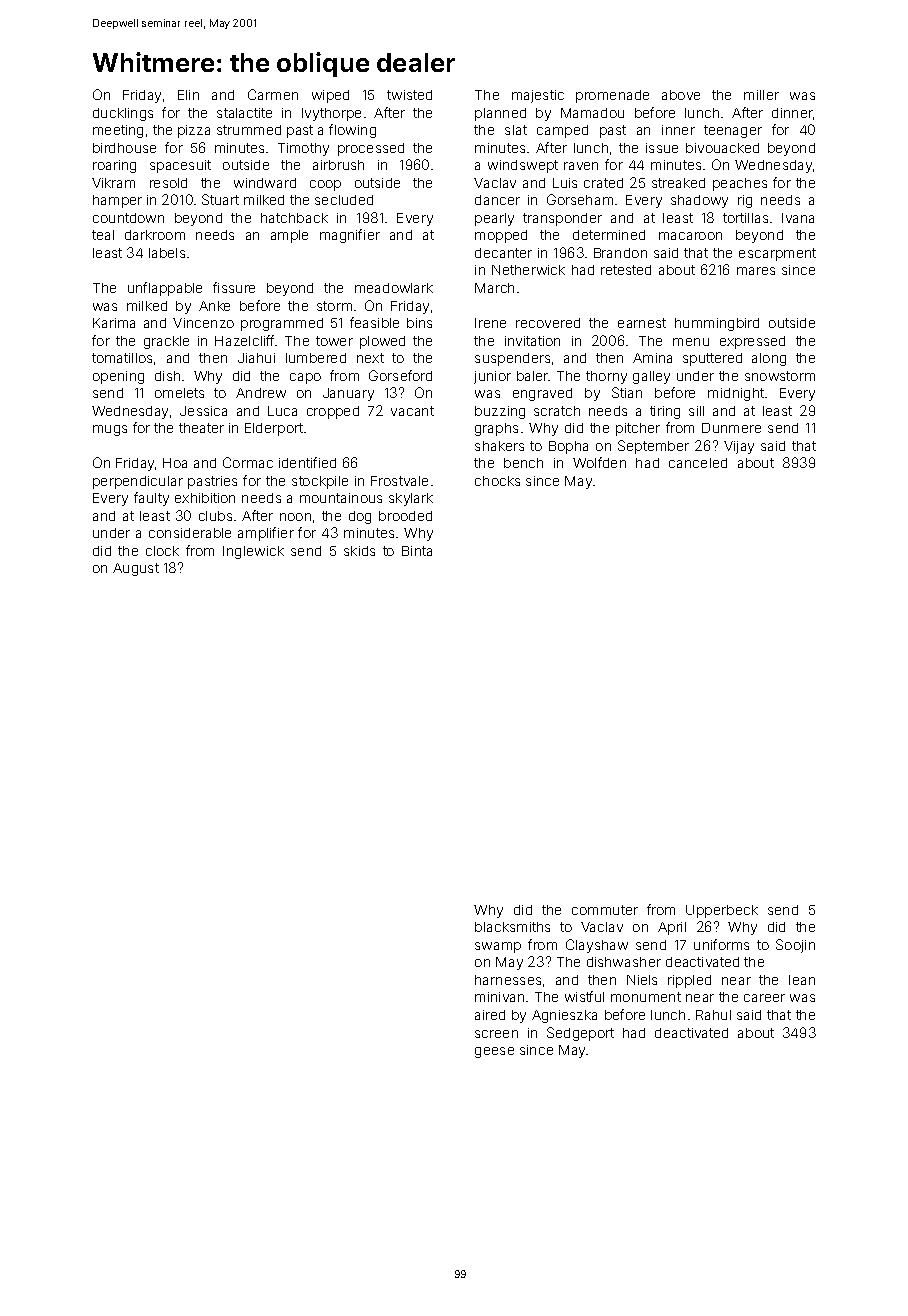 This image has width=908, height=1316. What do you see at coordinates (248, 462) in the image?
I see `Cormac` at bounding box center [248, 462].
